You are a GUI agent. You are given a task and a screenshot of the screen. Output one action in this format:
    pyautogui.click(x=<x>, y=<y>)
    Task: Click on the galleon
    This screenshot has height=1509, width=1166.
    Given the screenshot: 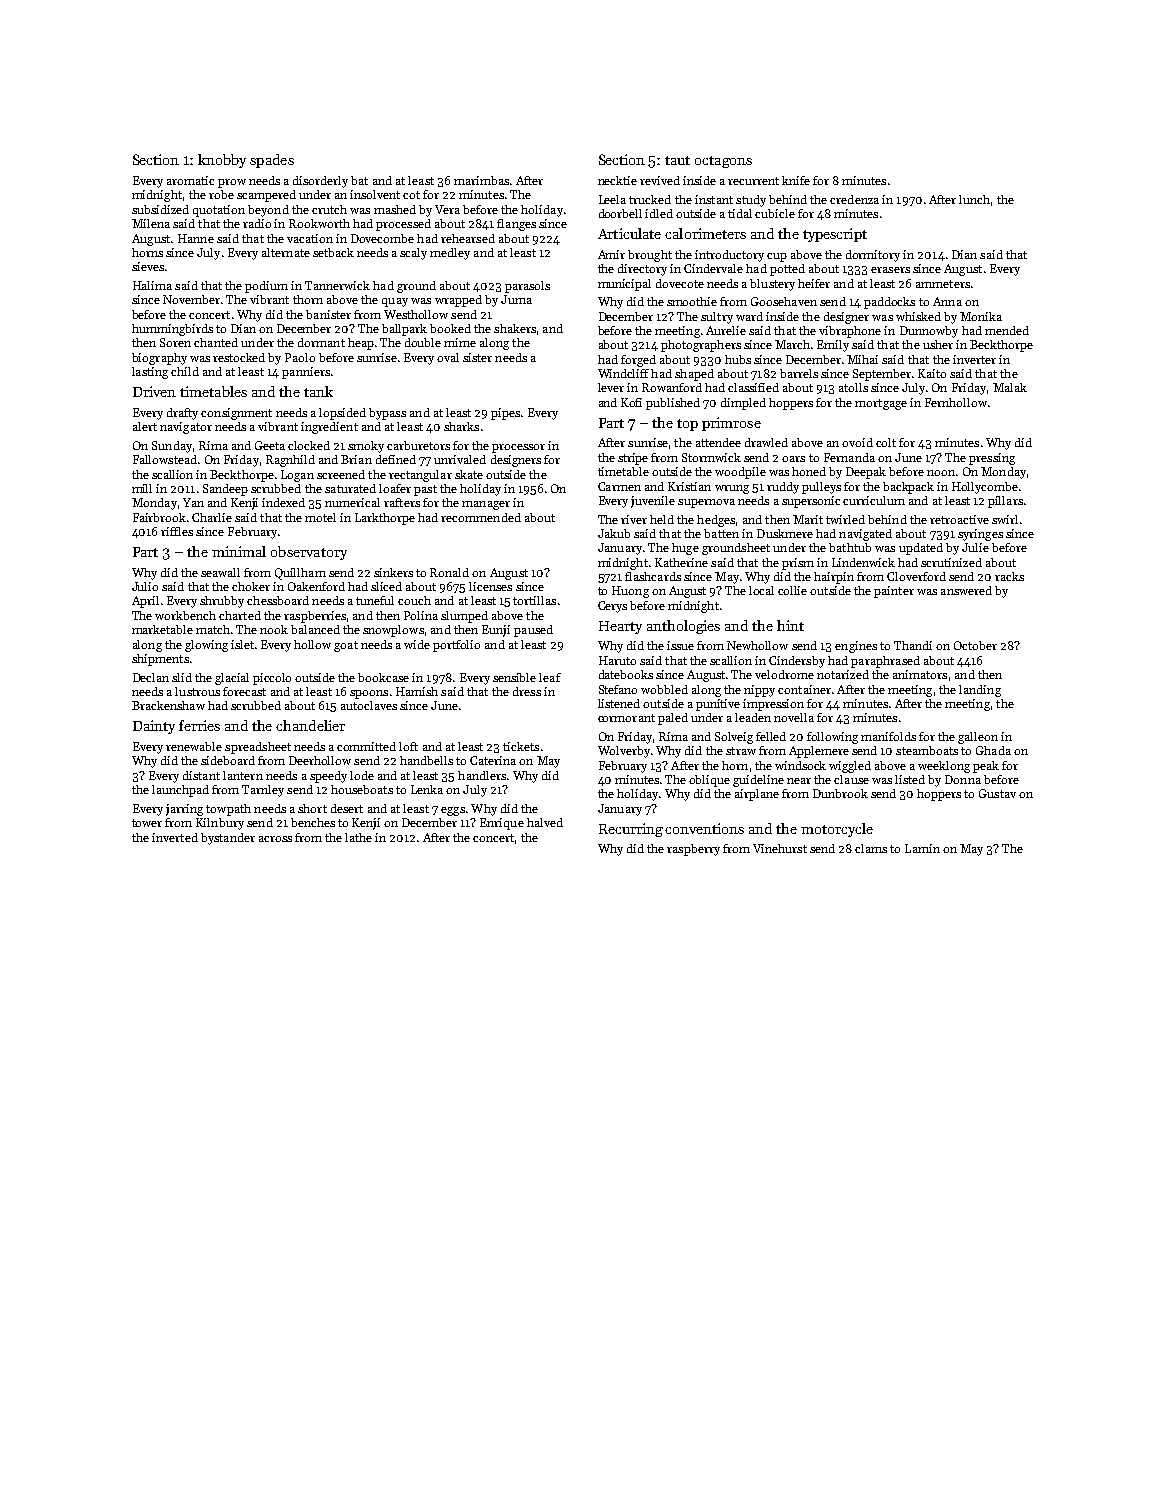 What is the action you would take?
    pyautogui.click(x=978, y=738)
